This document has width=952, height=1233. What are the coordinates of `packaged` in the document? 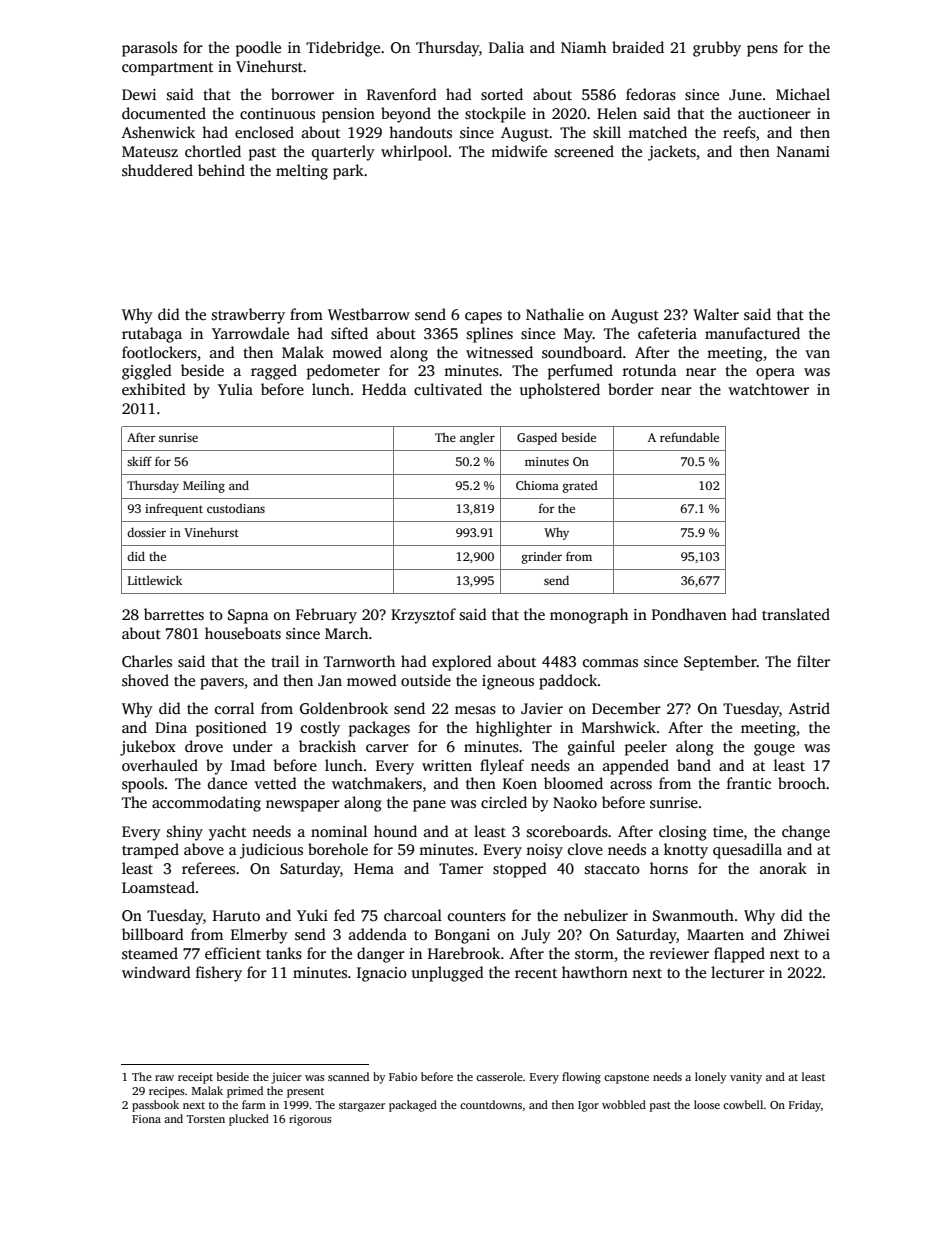 It's located at (413, 1106).
